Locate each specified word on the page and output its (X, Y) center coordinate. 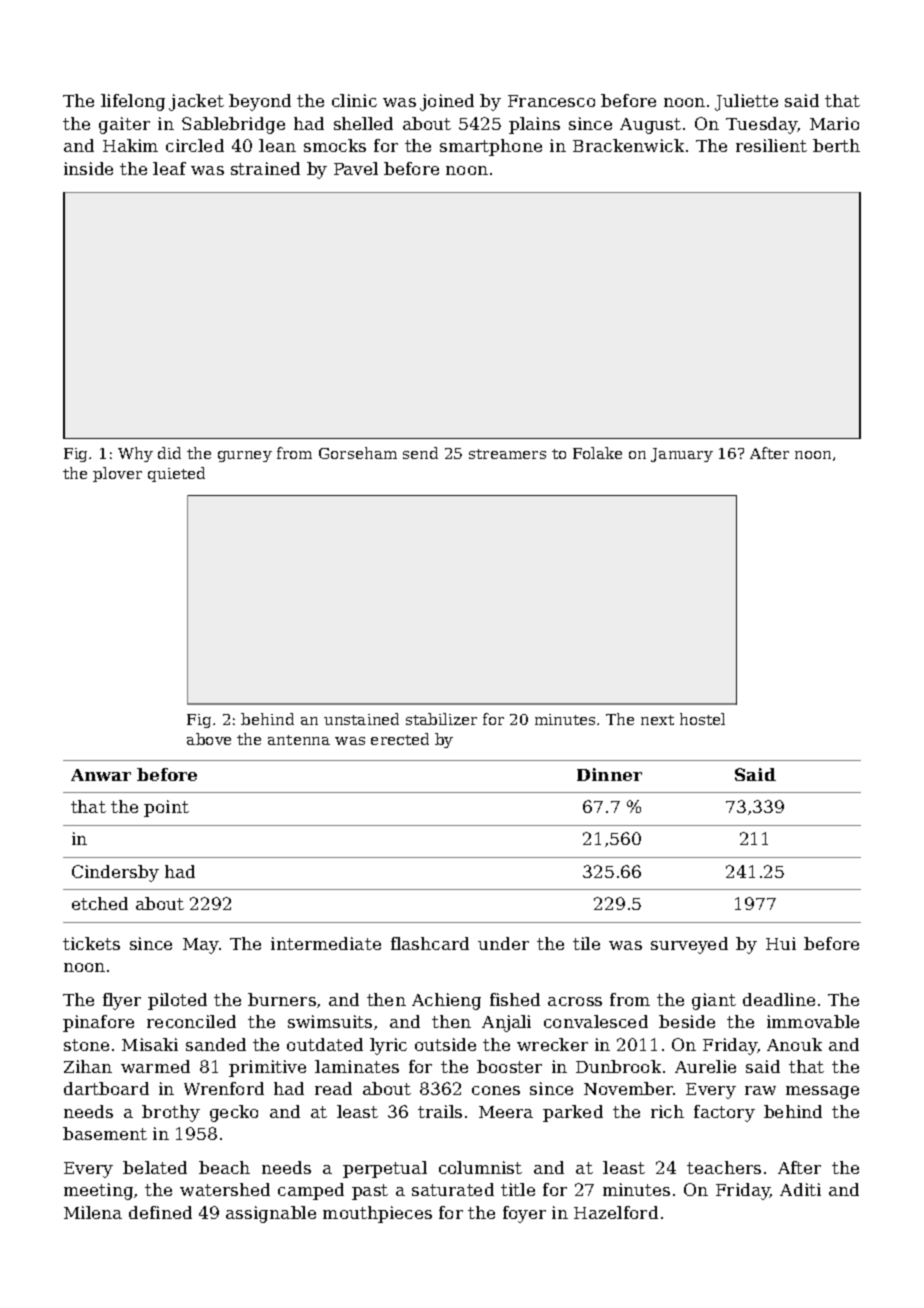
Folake (597, 453)
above (209, 739)
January (682, 455)
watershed (225, 1189)
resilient (771, 145)
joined (447, 102)
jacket (196, 102)
